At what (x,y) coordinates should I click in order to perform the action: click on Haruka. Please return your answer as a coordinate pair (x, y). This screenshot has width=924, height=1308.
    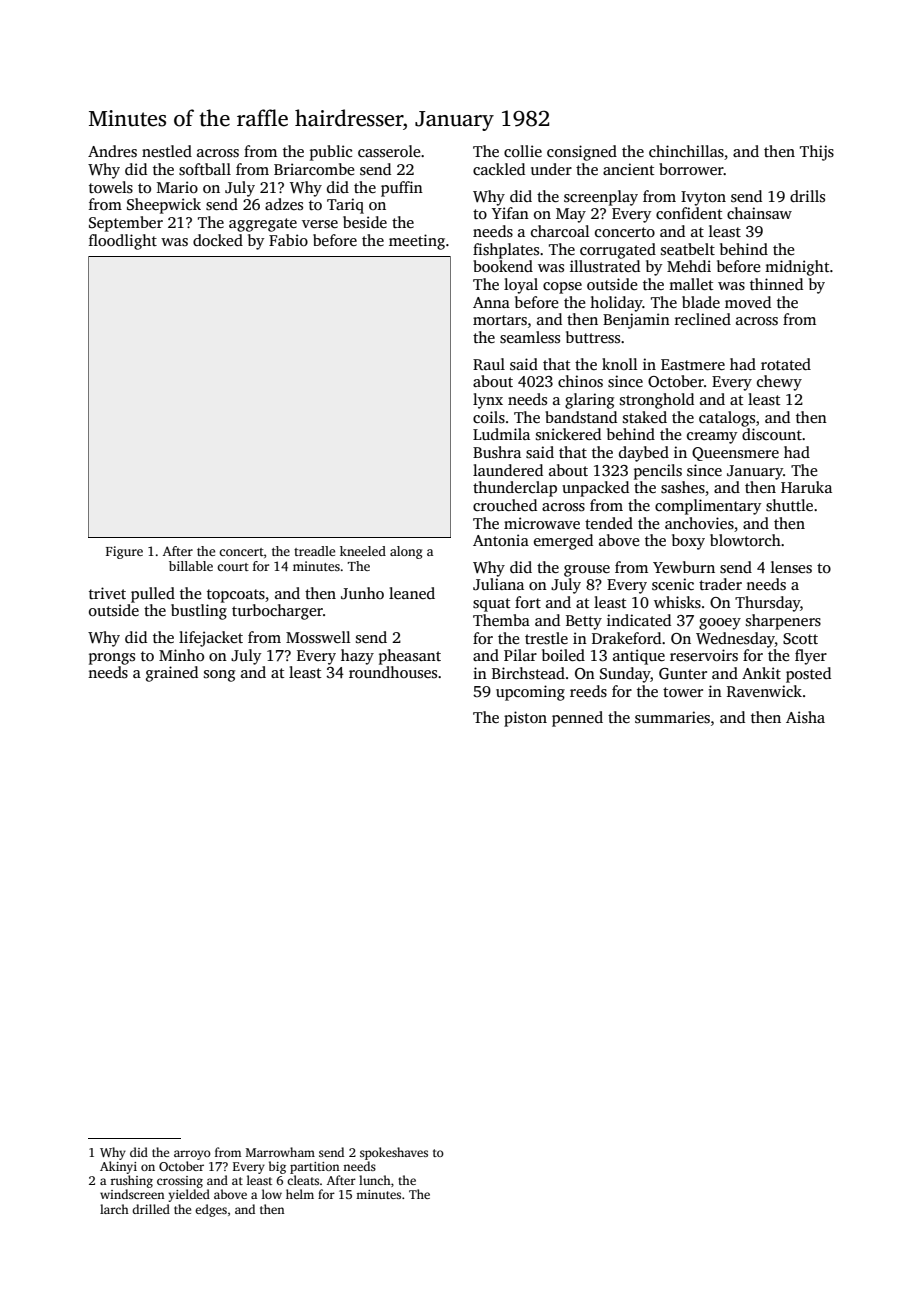
    Looking at the image, I should click on (806, 487).
